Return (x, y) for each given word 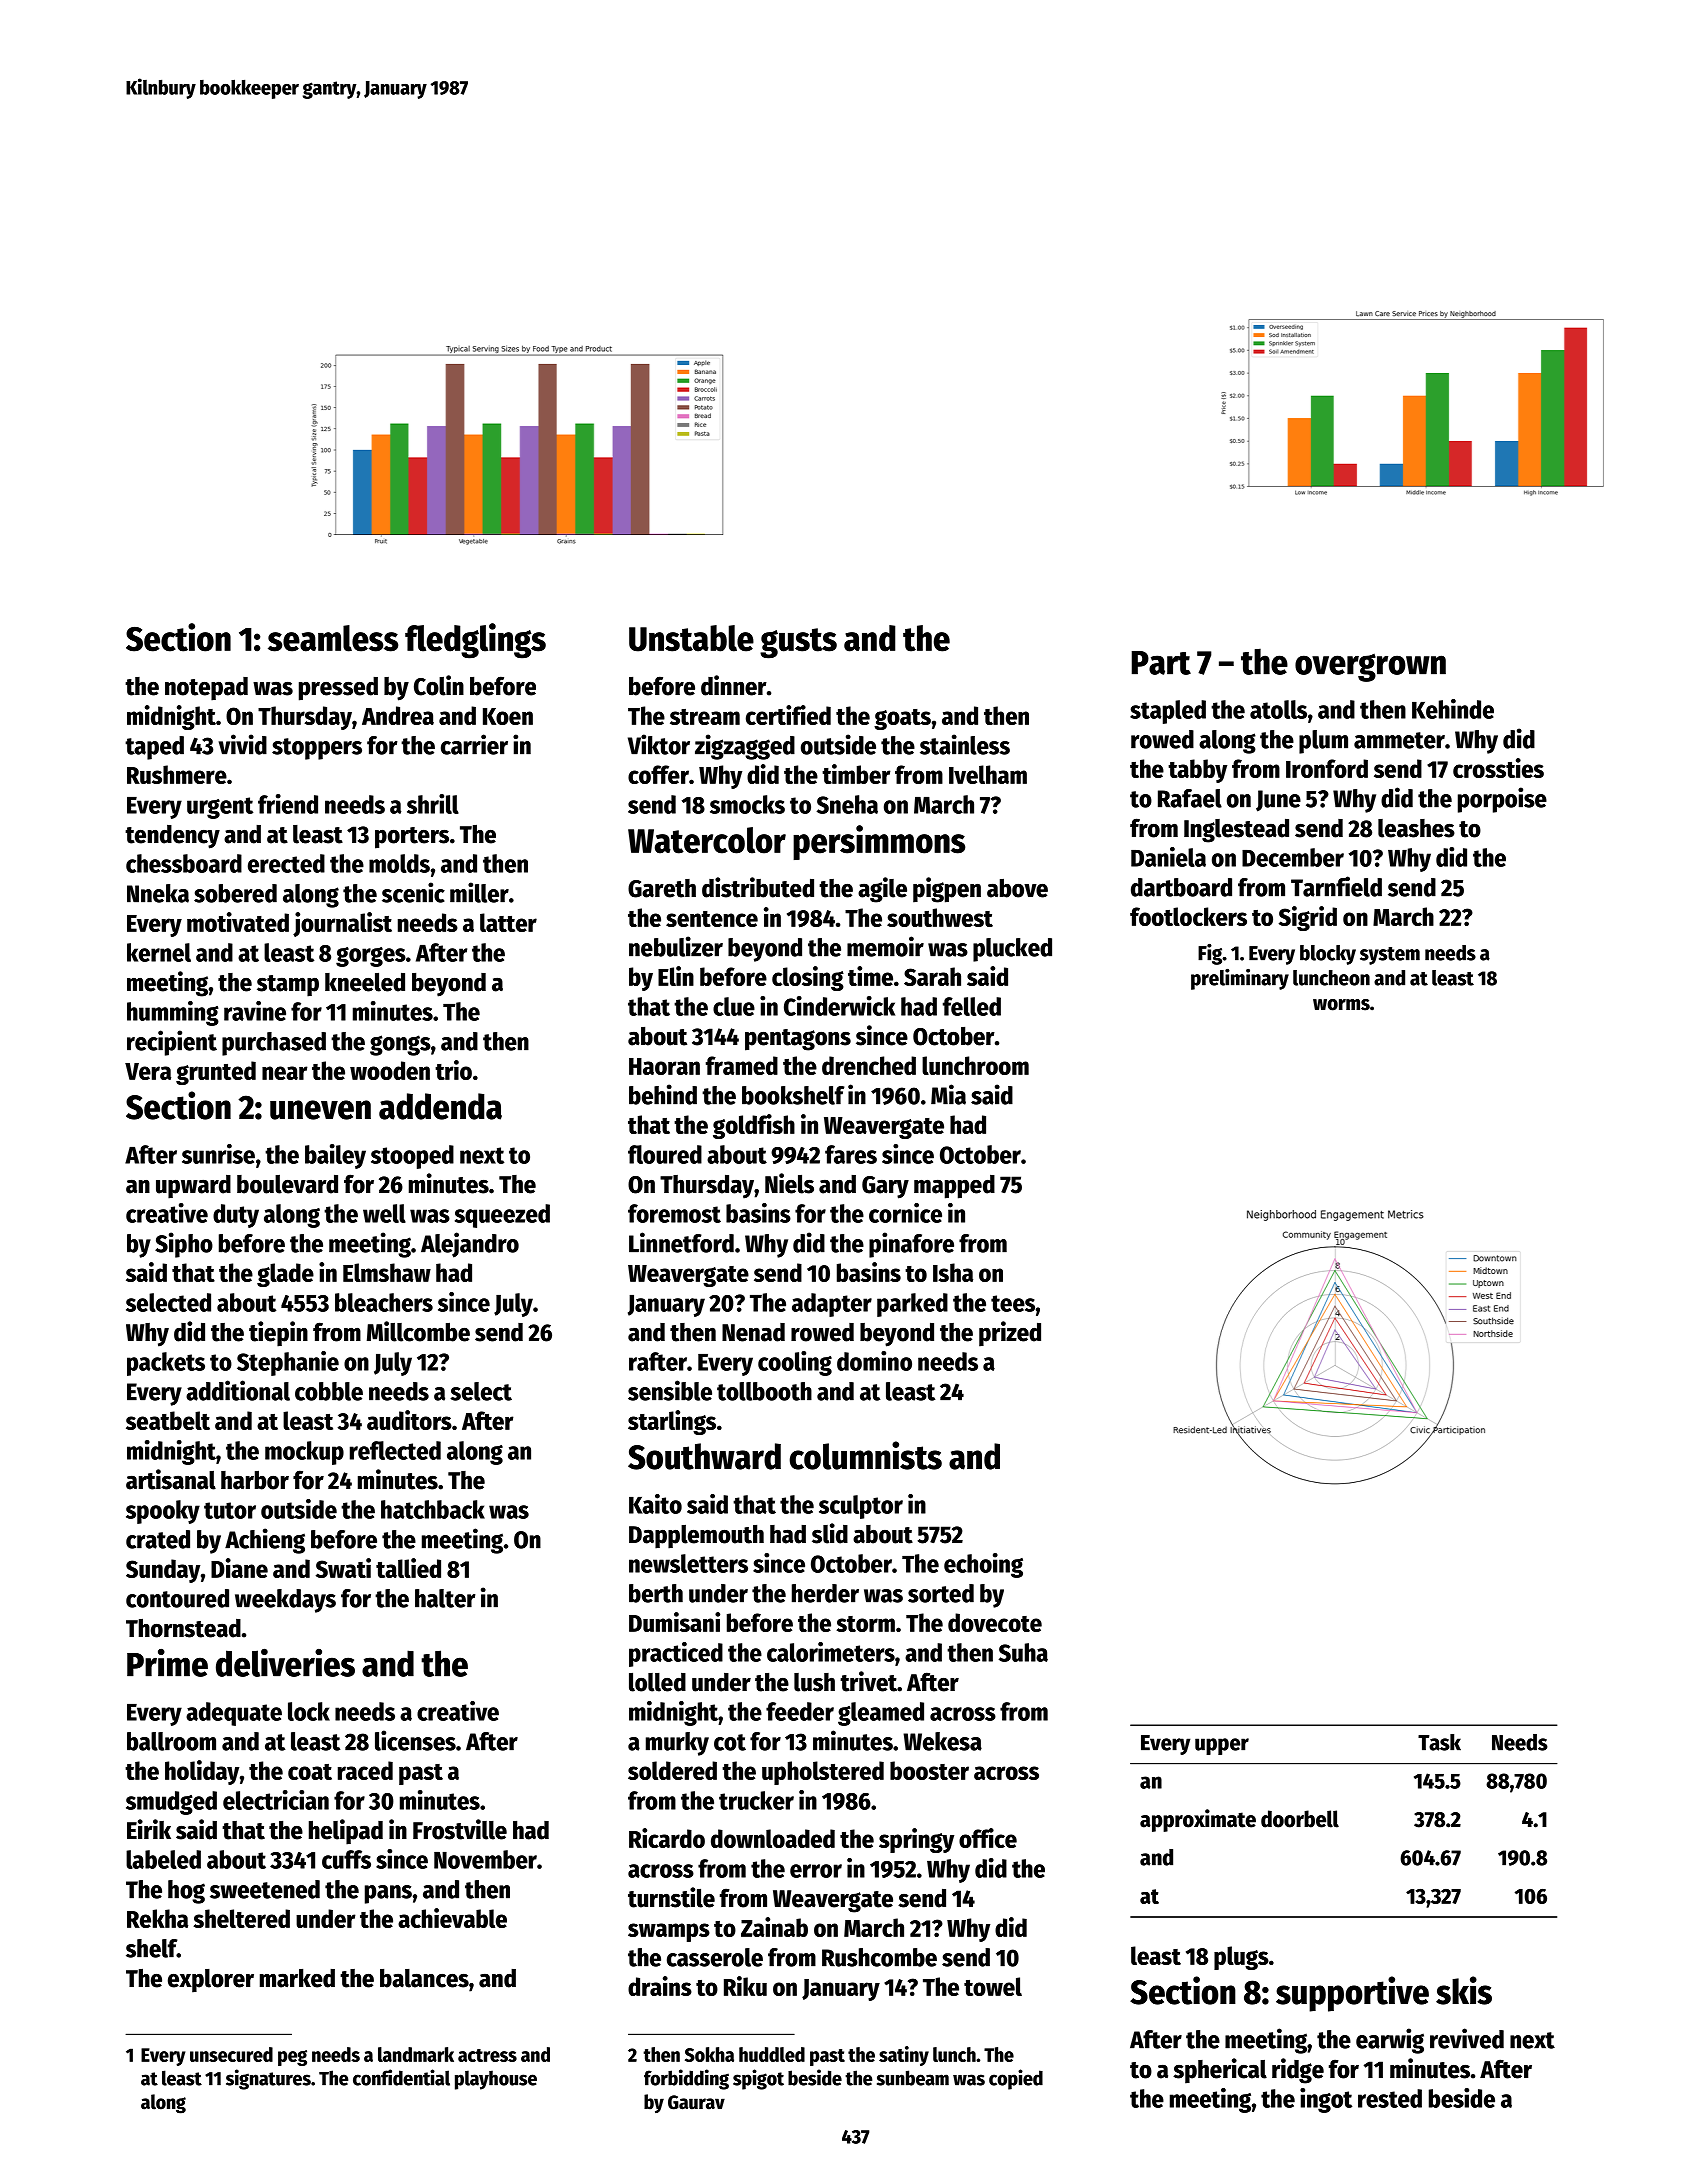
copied (1016, 2079)
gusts (798, 643)
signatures (268, 2079)
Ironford (1327, 768)
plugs (1241, 1958)
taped (154, 748)
